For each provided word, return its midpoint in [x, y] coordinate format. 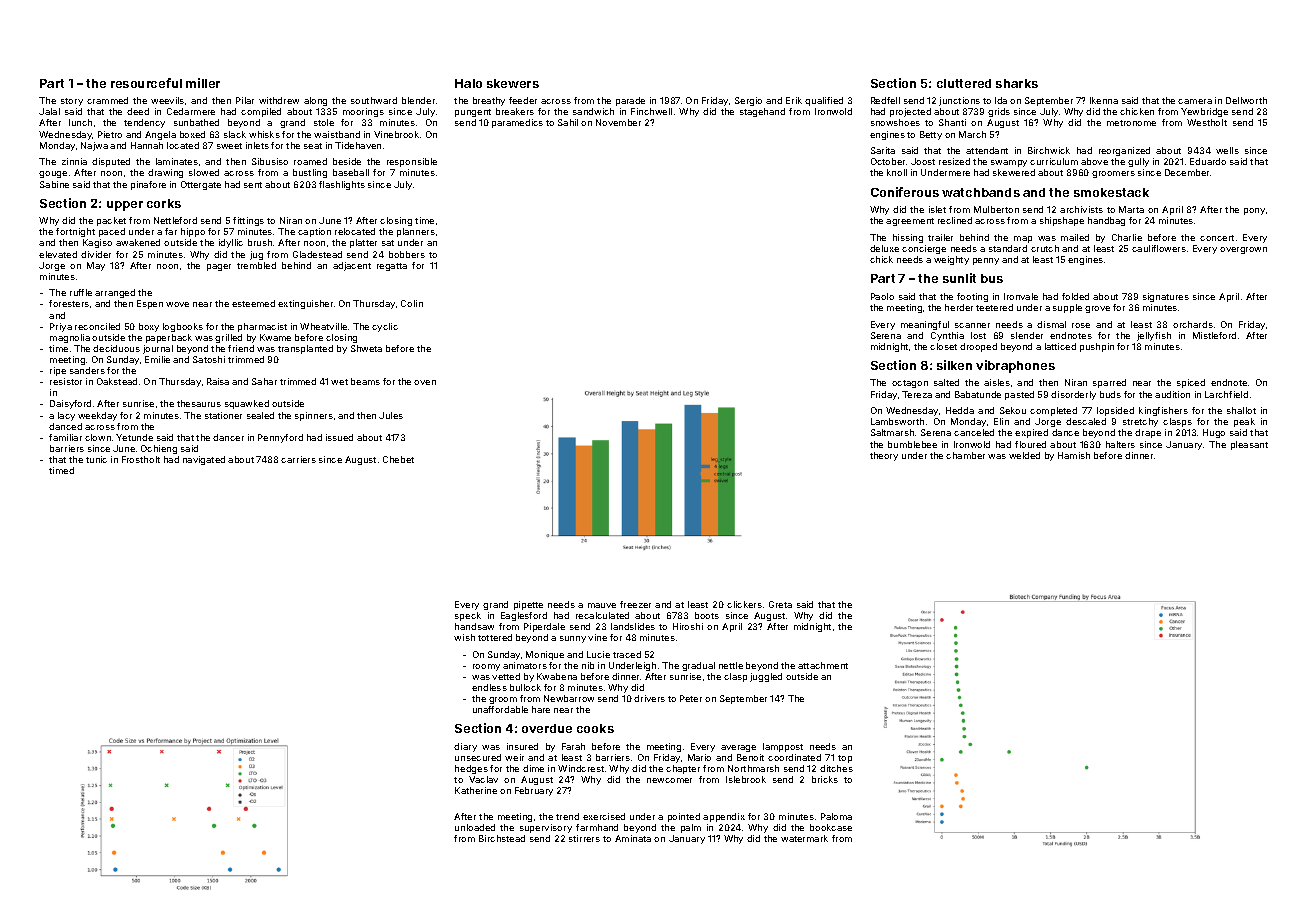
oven [425, 382]
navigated [204, 460]
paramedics [517, 123]
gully [1138, 162]
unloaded [475, 827]
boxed [192, 134]
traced [627, 654]
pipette [528, 605]
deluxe [884, 248]
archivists [1081, 209]
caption [314, 232]
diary [465, 747]
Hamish [1074, 455]
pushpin [1097, 347]
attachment [823, 665]
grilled [228, 338]
